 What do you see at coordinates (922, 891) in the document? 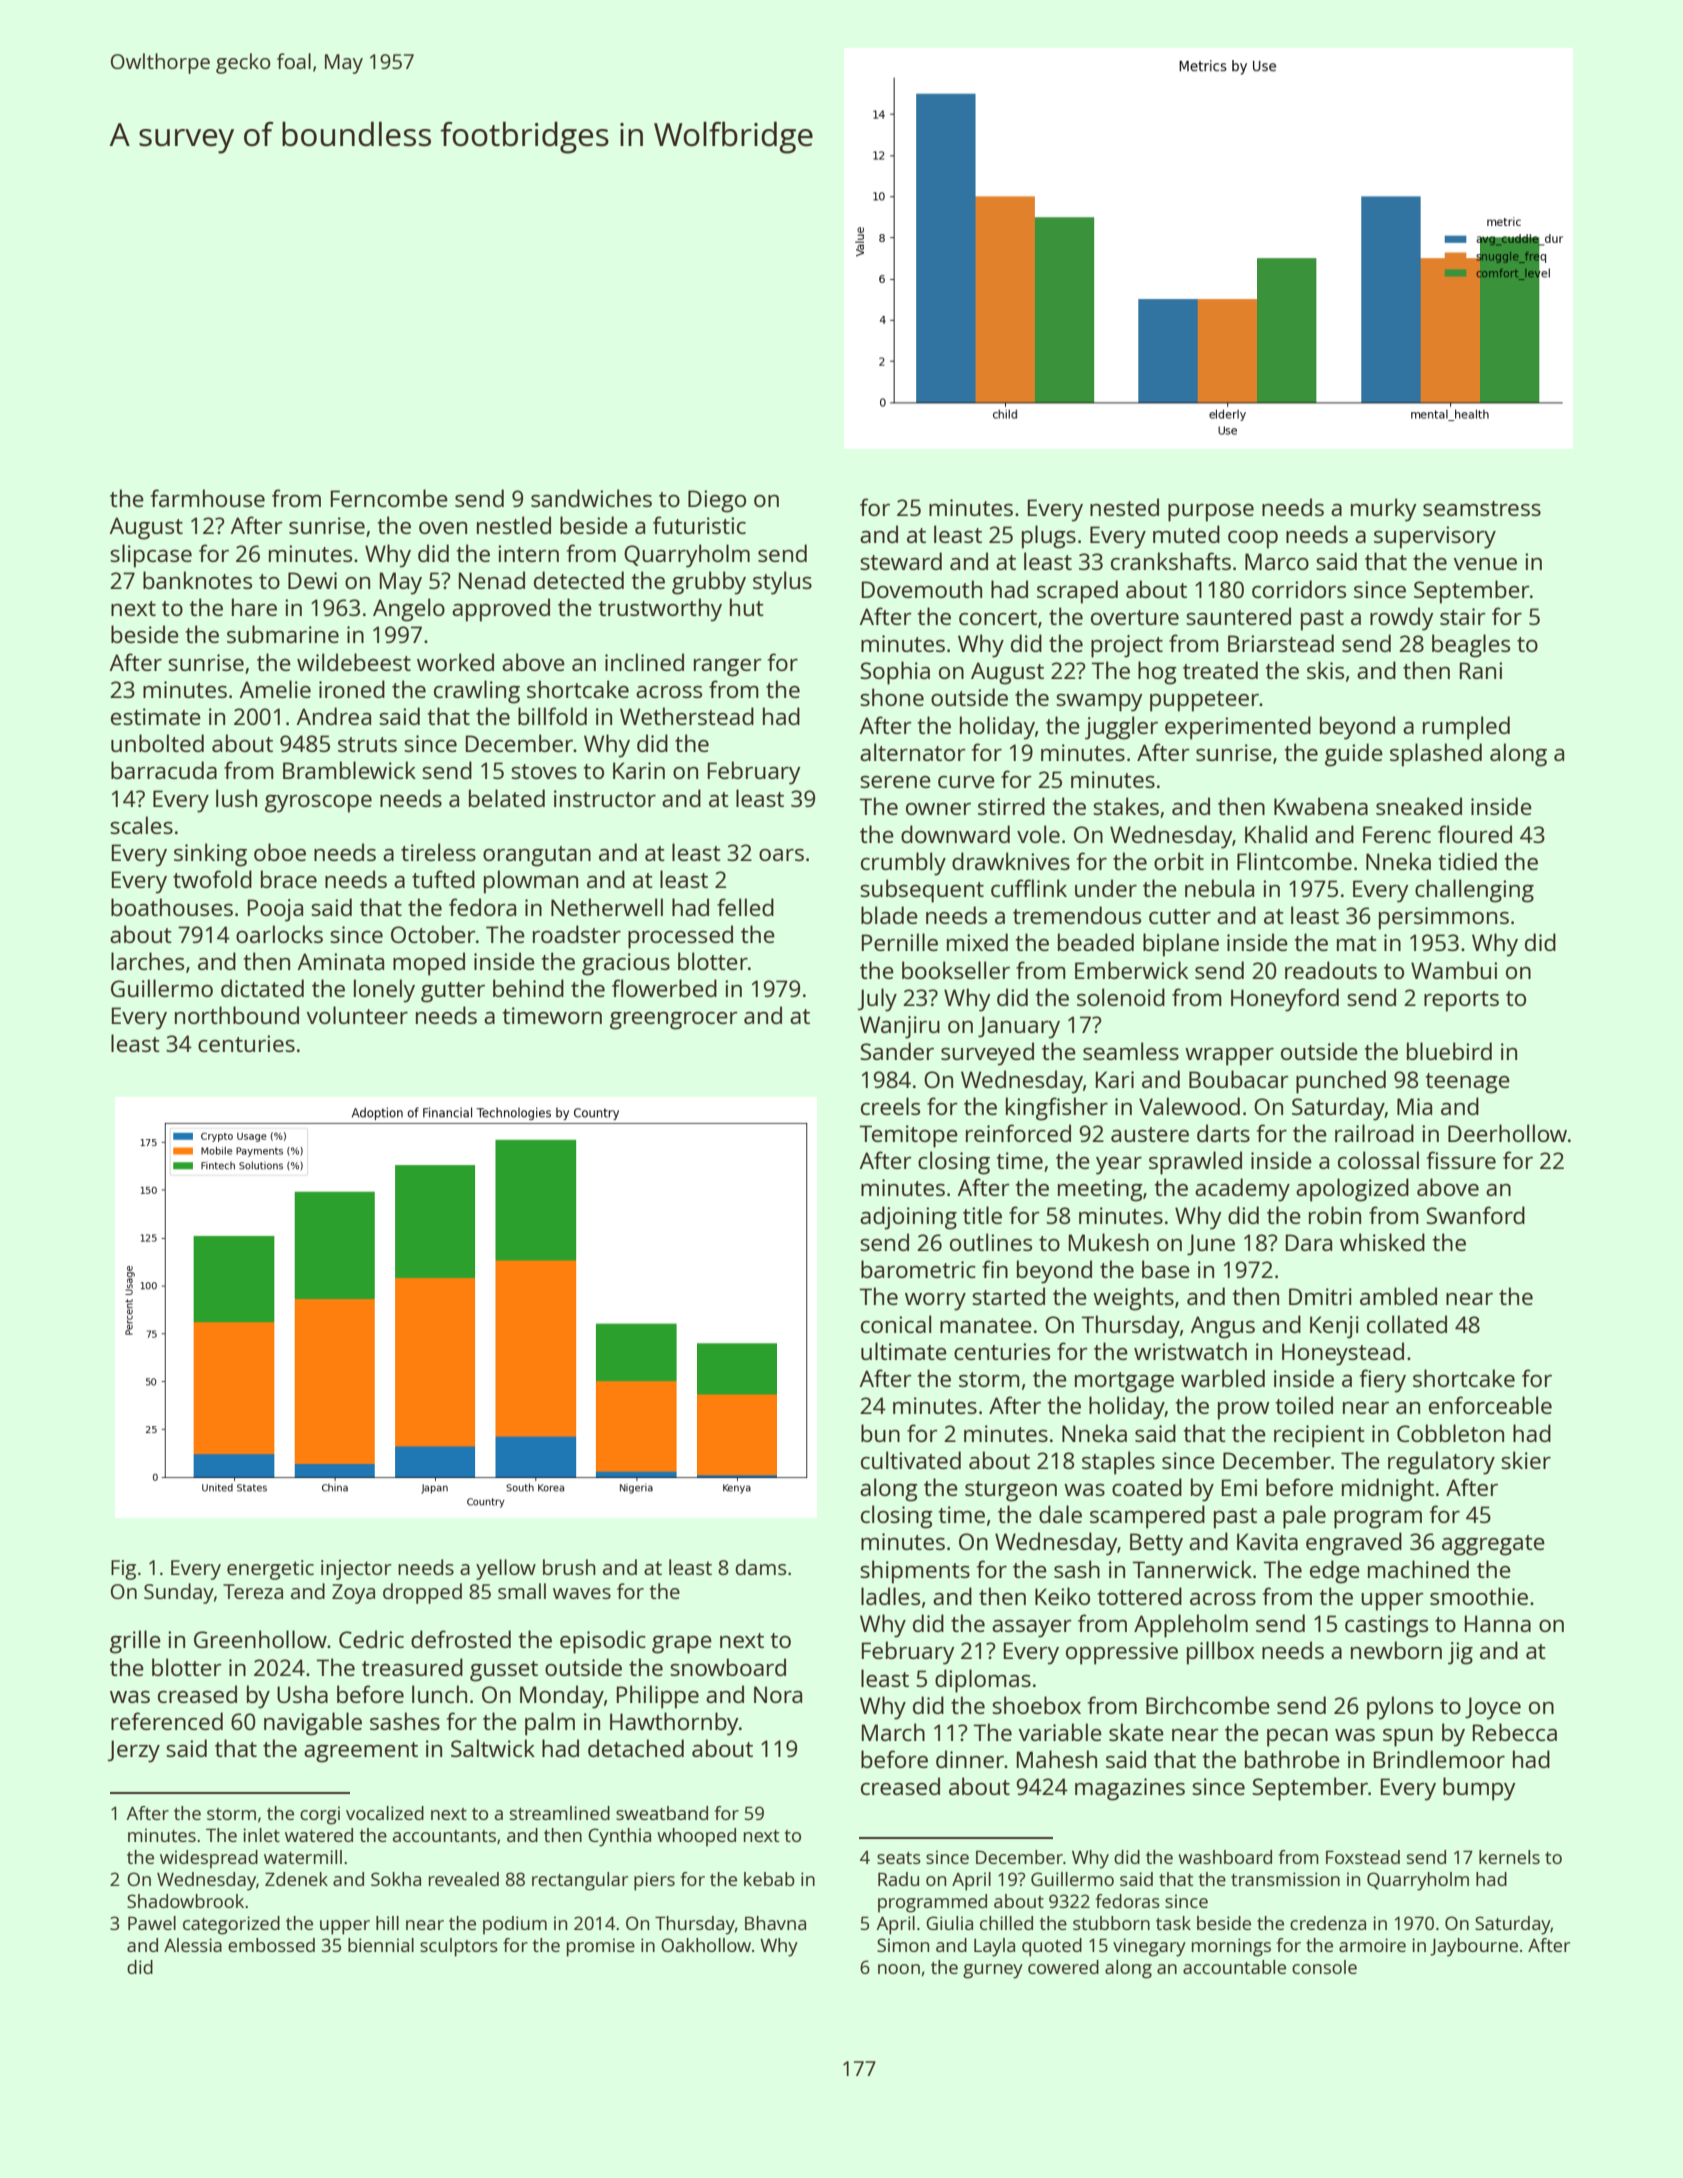
I see `subsequent` at bounding box center [922, 891].
